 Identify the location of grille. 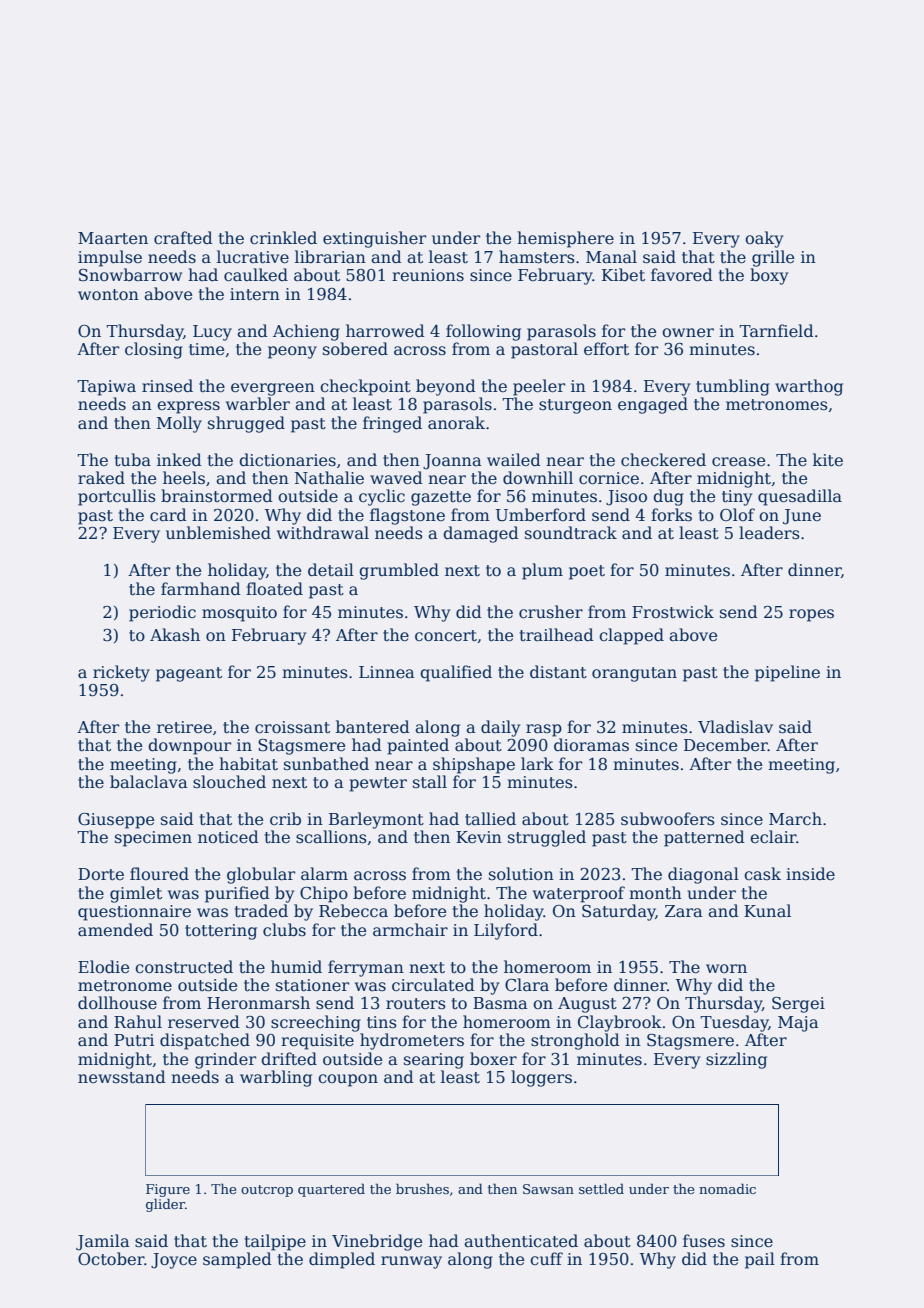
(773, 258).
